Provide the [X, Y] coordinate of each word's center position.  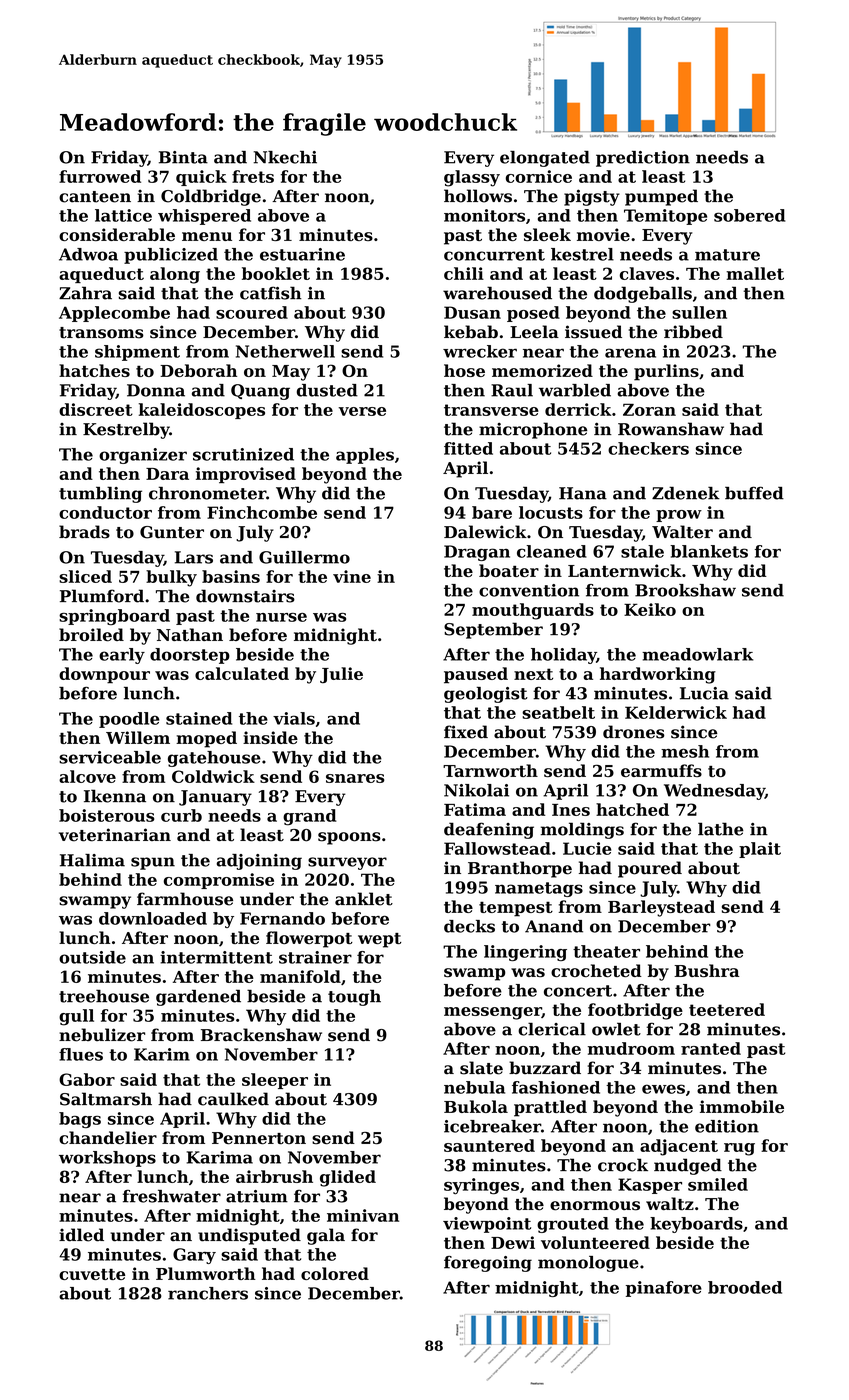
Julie [341, 675]
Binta [183, 157]
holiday [563, 656]
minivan [363, 1215]
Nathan [190, 635]
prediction [643, 159]
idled [81, 1235]
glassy [472, 178]
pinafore [664, 1289]
